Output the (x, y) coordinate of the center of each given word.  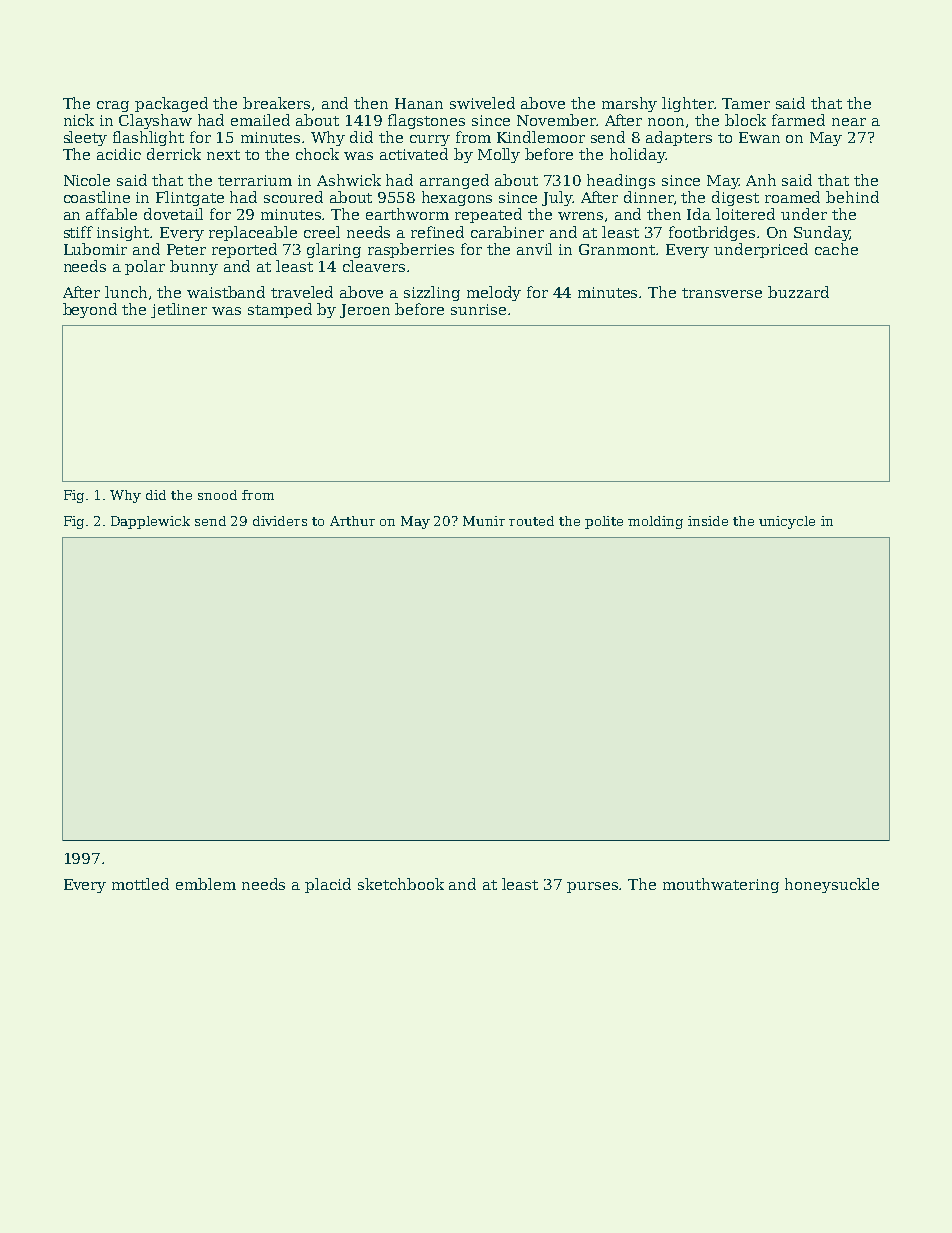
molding (655, 522)
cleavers (374, 266)
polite (604, 522)
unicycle (787, 522)
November (557, 120)
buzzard (798, 292)
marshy (629, 104)
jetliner (179, 310)
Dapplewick (150, 522)
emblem (206, 884)
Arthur (352, 521)
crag (113, 106)
